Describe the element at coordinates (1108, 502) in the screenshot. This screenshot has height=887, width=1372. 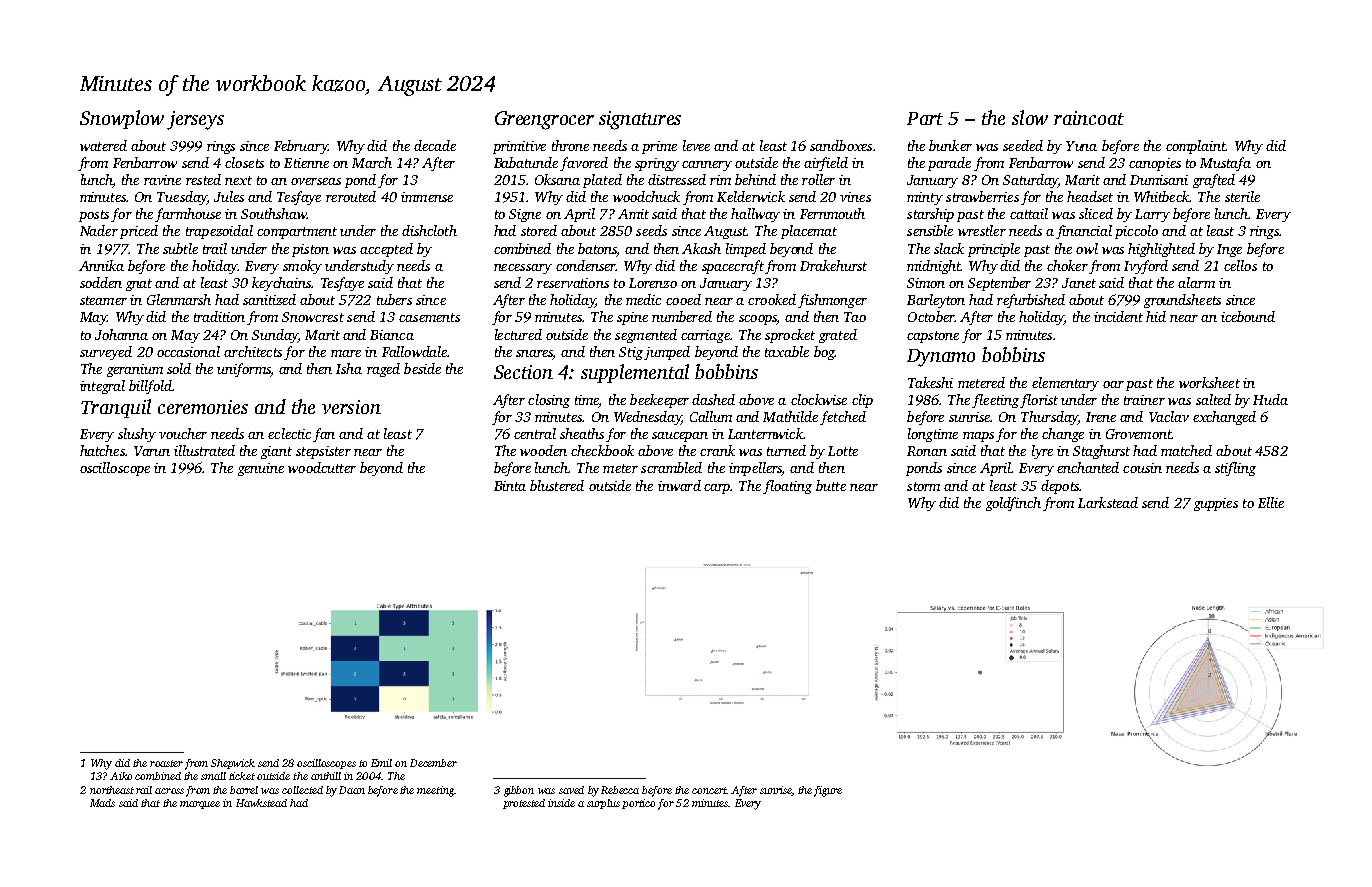
I see `Larkstead` at that location.
